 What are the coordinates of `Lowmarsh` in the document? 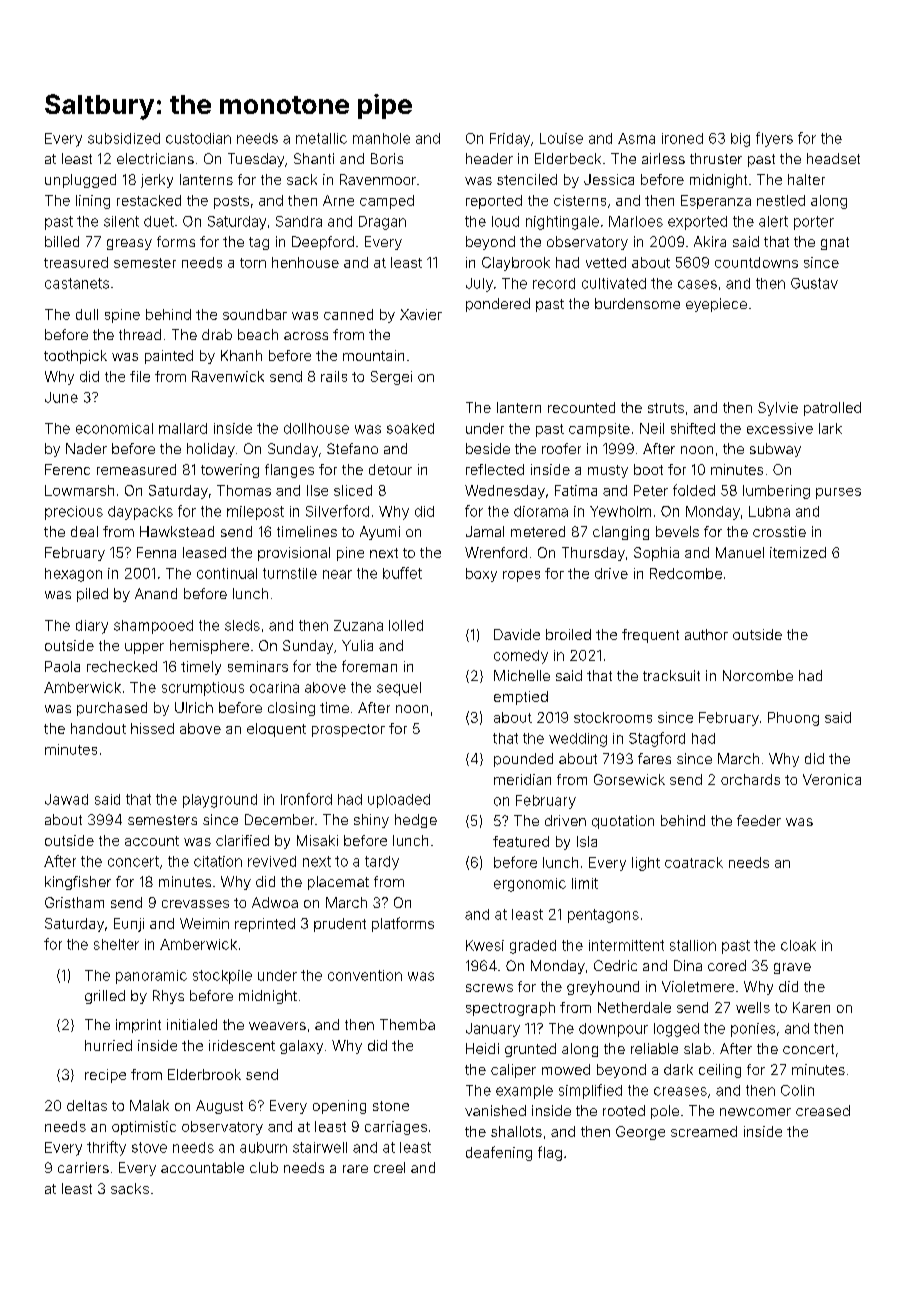 It's located at (79, 490).
